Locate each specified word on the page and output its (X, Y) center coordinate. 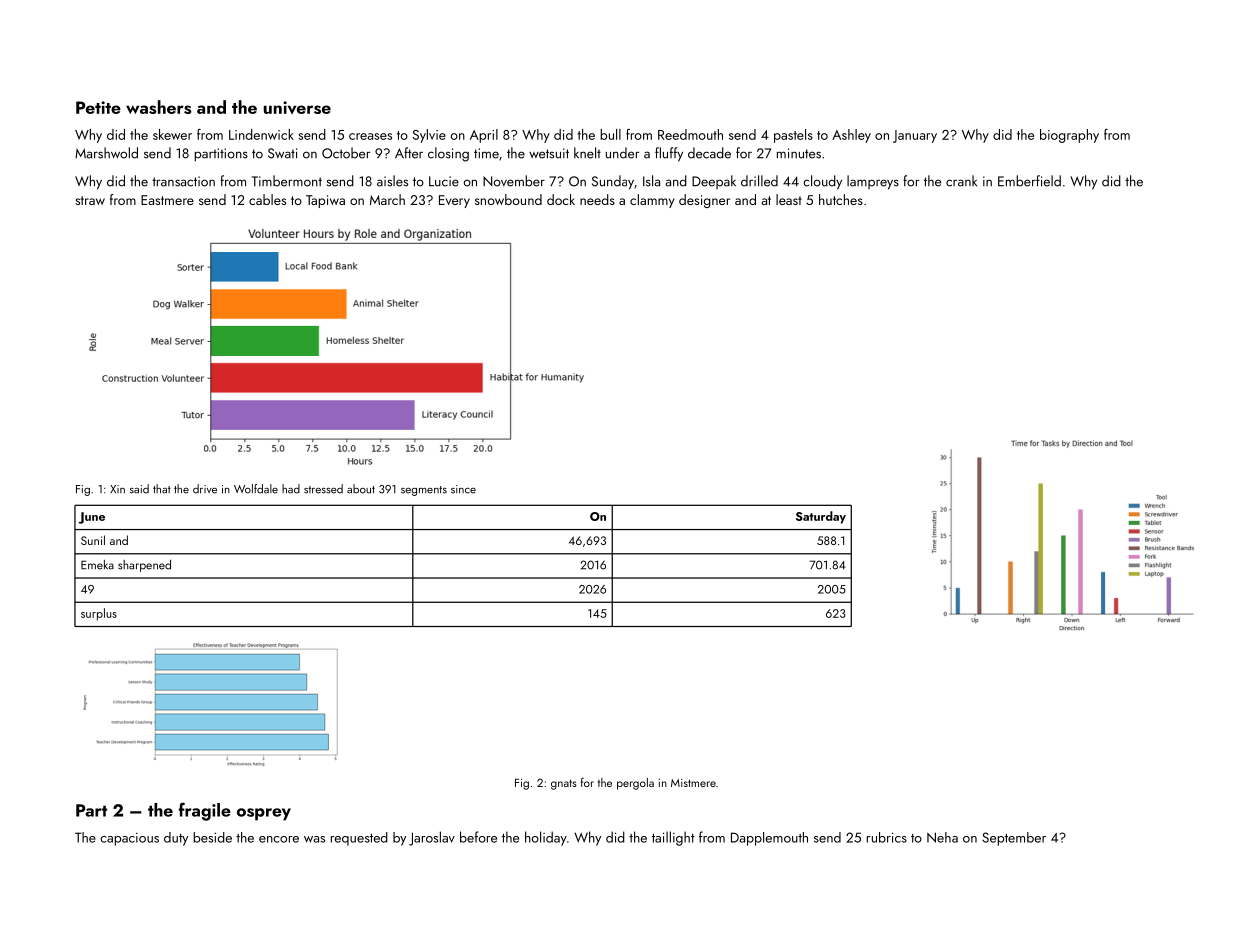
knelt (587, 153)
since (463, 489)
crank (961, 181)
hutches (841, 199)
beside (212, 837)
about (361, 489)
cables (267, 199)
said (139, 489)
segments (424, 491)
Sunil (93, 540)
